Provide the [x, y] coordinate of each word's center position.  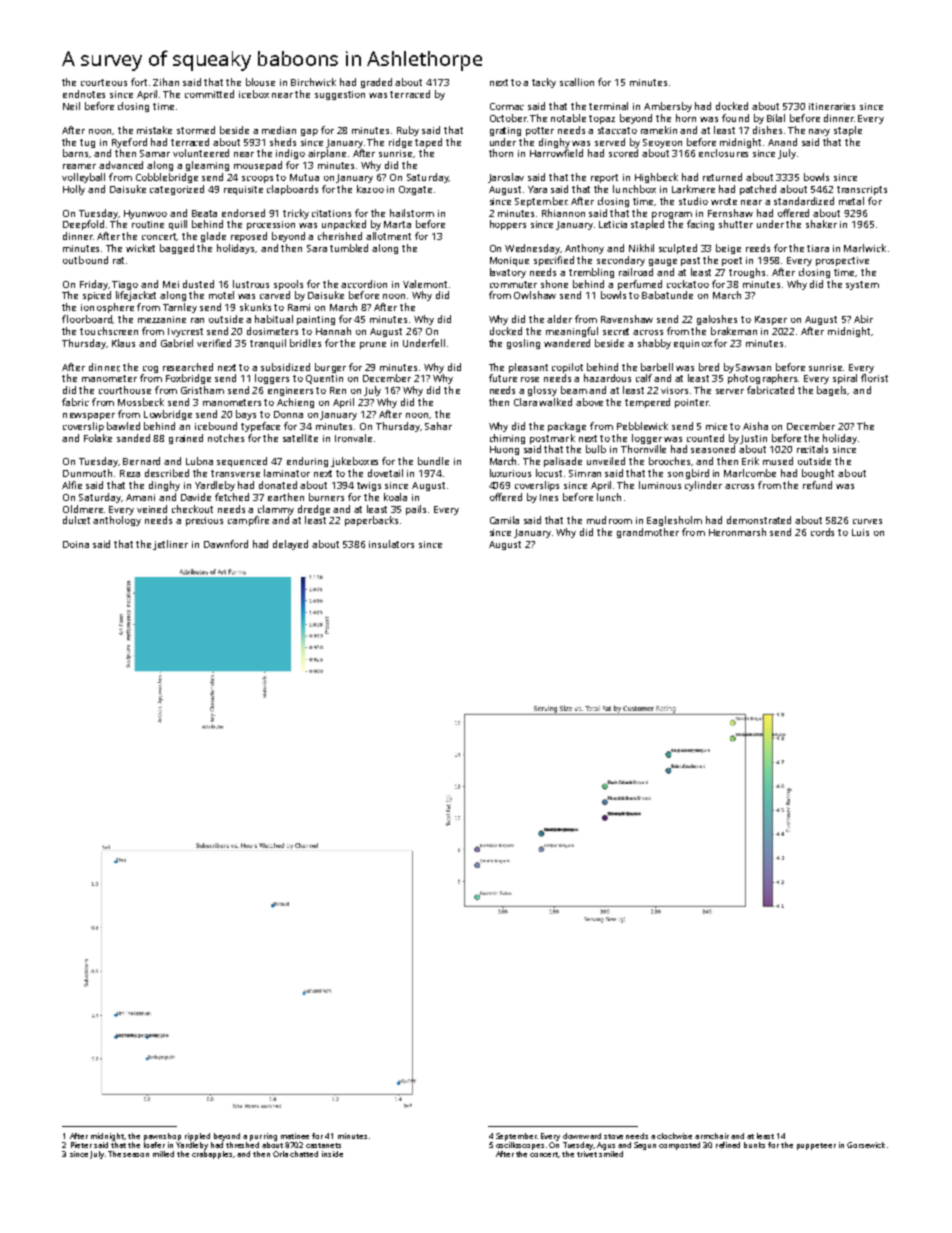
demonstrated [759, 520]
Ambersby [668, 107]
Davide [196, 497]
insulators [391, 544]
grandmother [648, 533]
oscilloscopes [520, 1146]
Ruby [408, 131]
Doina [76, 544]
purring [263, 1137]
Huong [504, 450]
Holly [74, 190]
